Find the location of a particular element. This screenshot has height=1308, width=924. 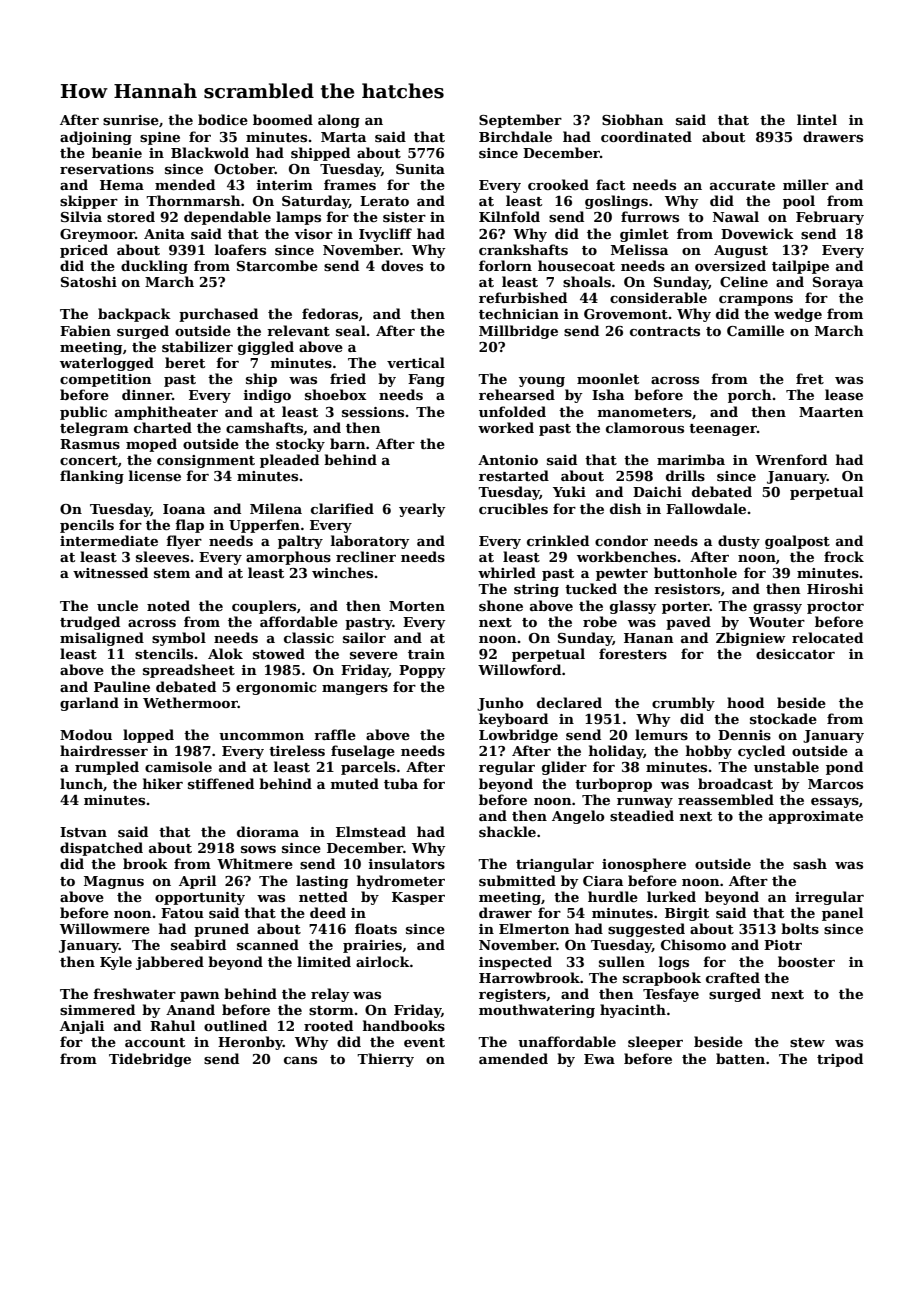

relocated is located at coordinates (827, 637).
